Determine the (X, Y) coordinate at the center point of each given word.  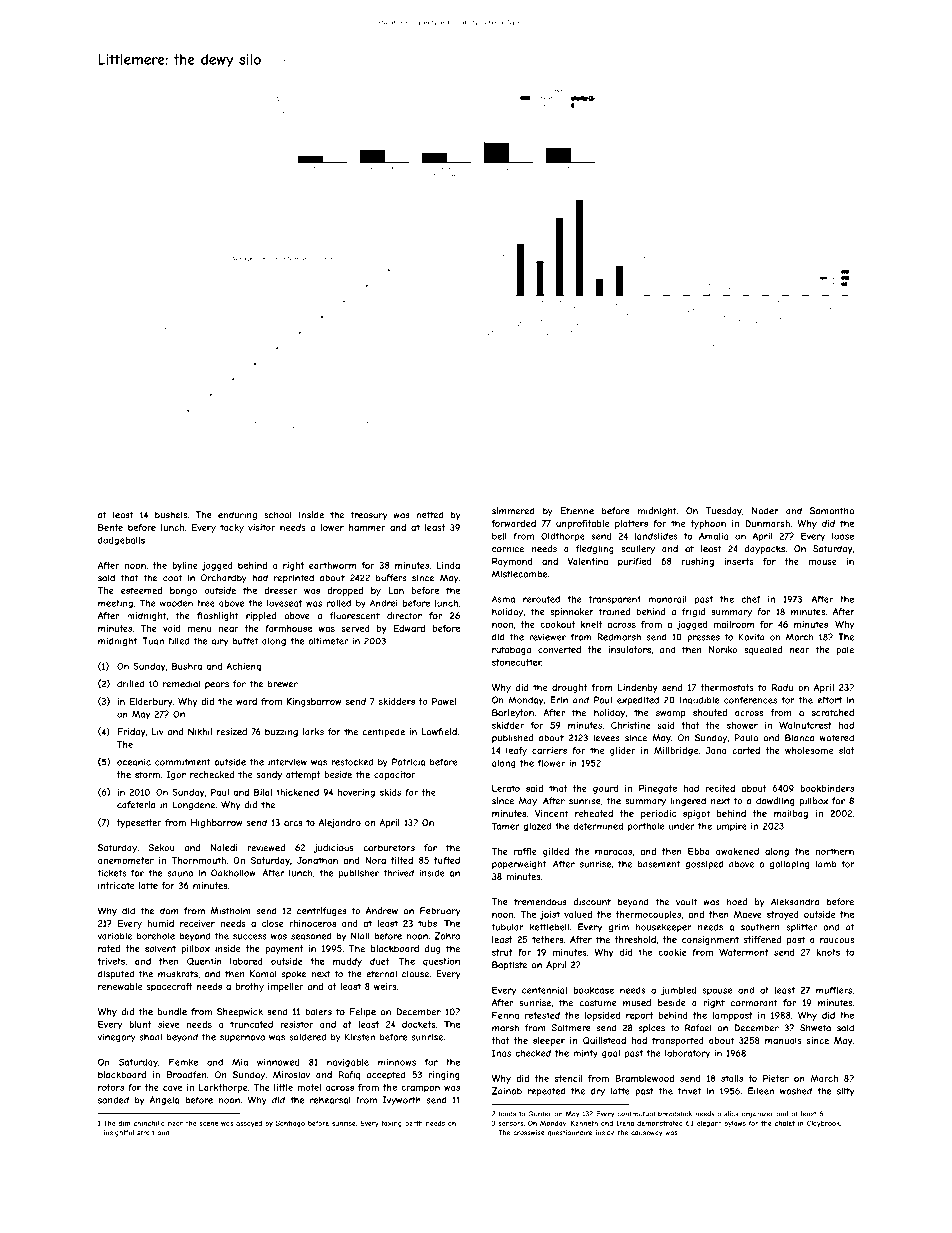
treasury (369, 515)
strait (146, 1132)
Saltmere (571, 1028)
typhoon (708, 524)
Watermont (744, 952)
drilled (130, 684)
